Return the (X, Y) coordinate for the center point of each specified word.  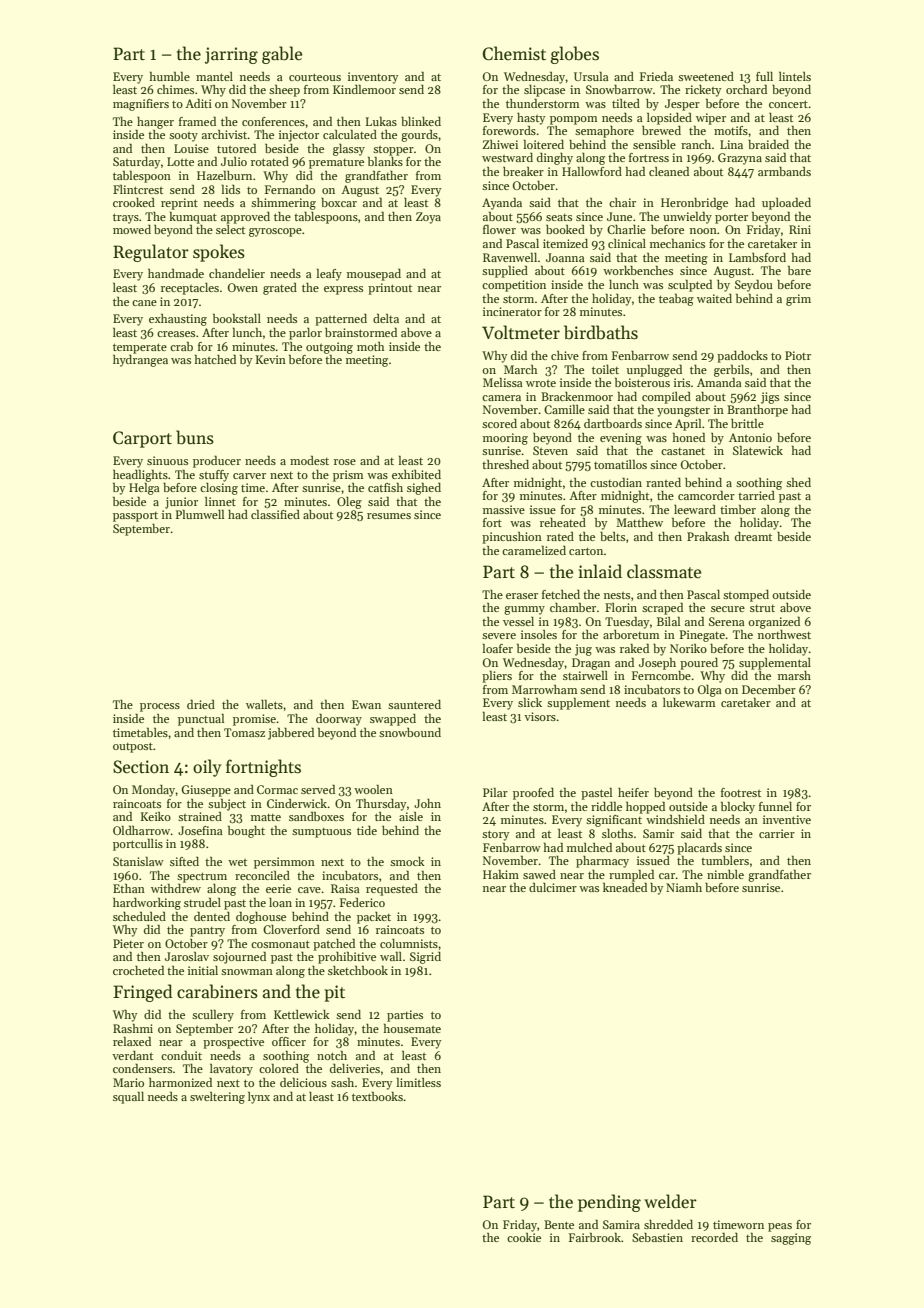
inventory (373, 78)
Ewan (366, 704)
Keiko (156, 816)
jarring (231, 55)
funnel (775, 806)
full (764, 76)
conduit (181, 1055)
